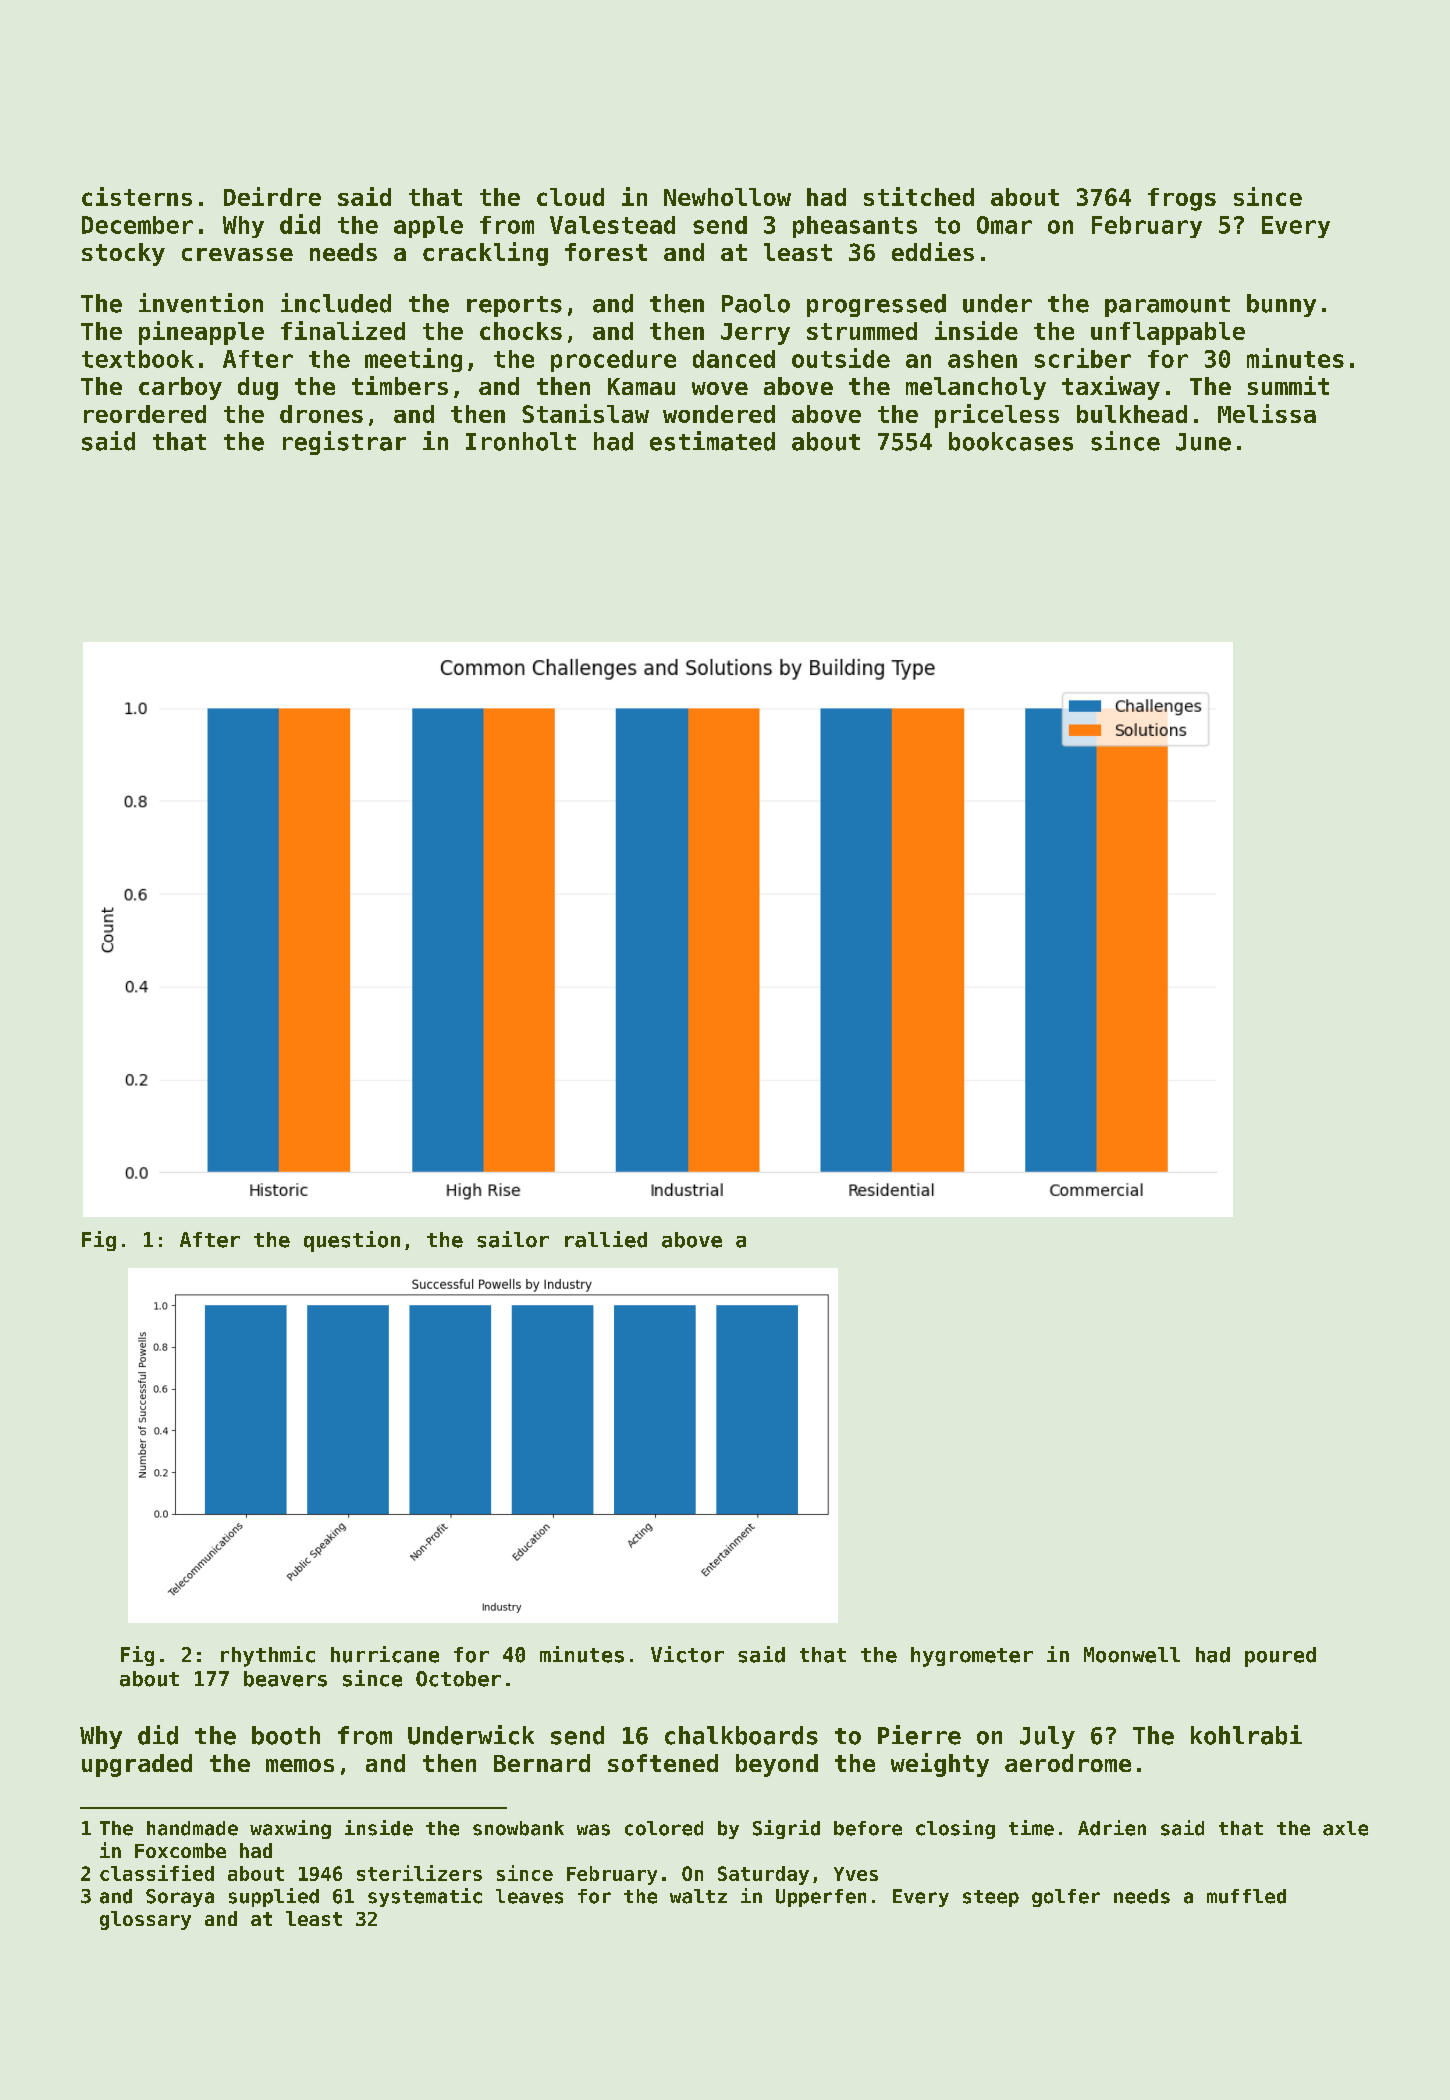 The height and width of the screenshot is (2100, 1450). I want to click on registrar, so click(344, 443).
